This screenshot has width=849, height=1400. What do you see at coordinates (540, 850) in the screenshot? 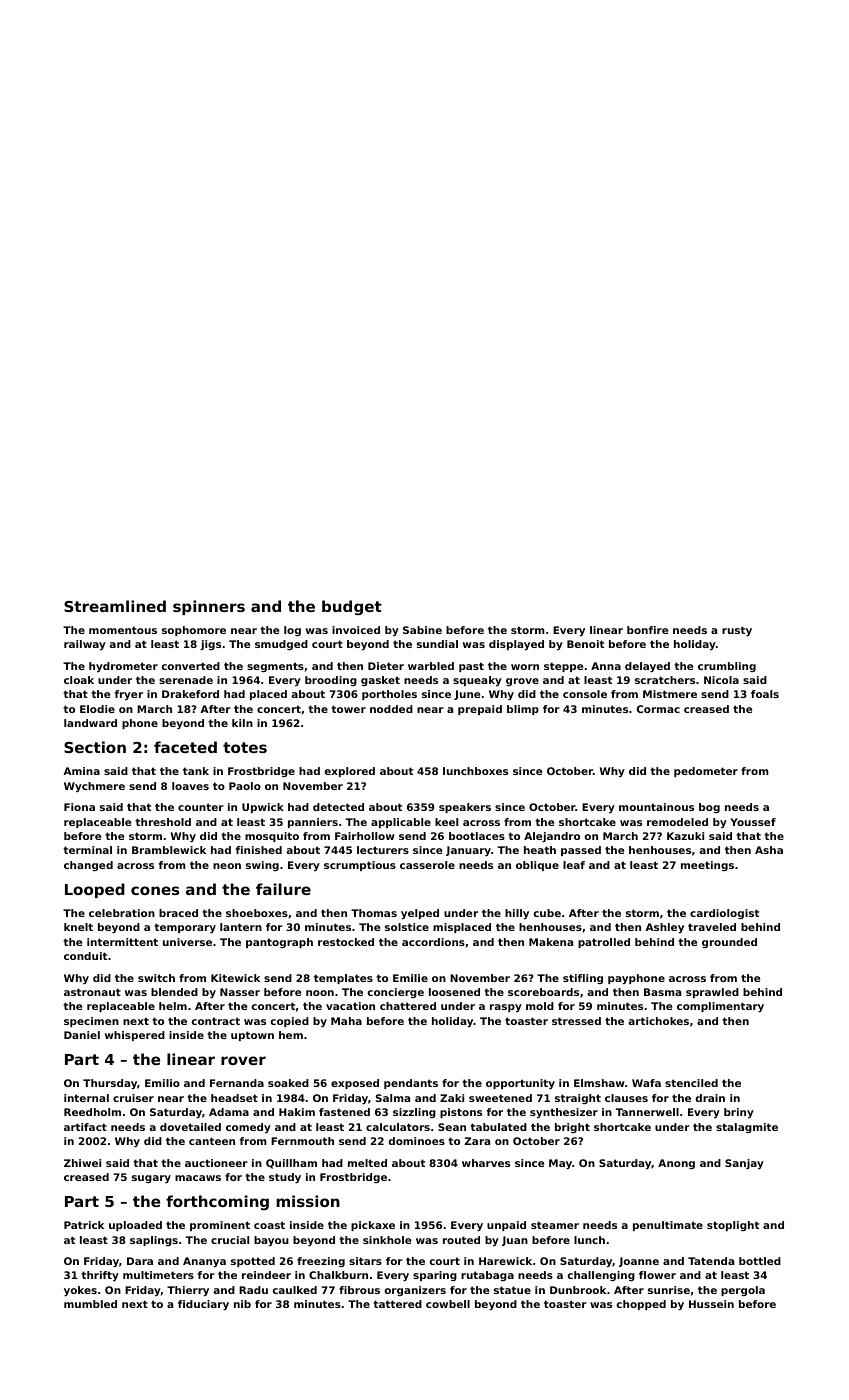
I see `heath` at bounding box center [540, 850].
